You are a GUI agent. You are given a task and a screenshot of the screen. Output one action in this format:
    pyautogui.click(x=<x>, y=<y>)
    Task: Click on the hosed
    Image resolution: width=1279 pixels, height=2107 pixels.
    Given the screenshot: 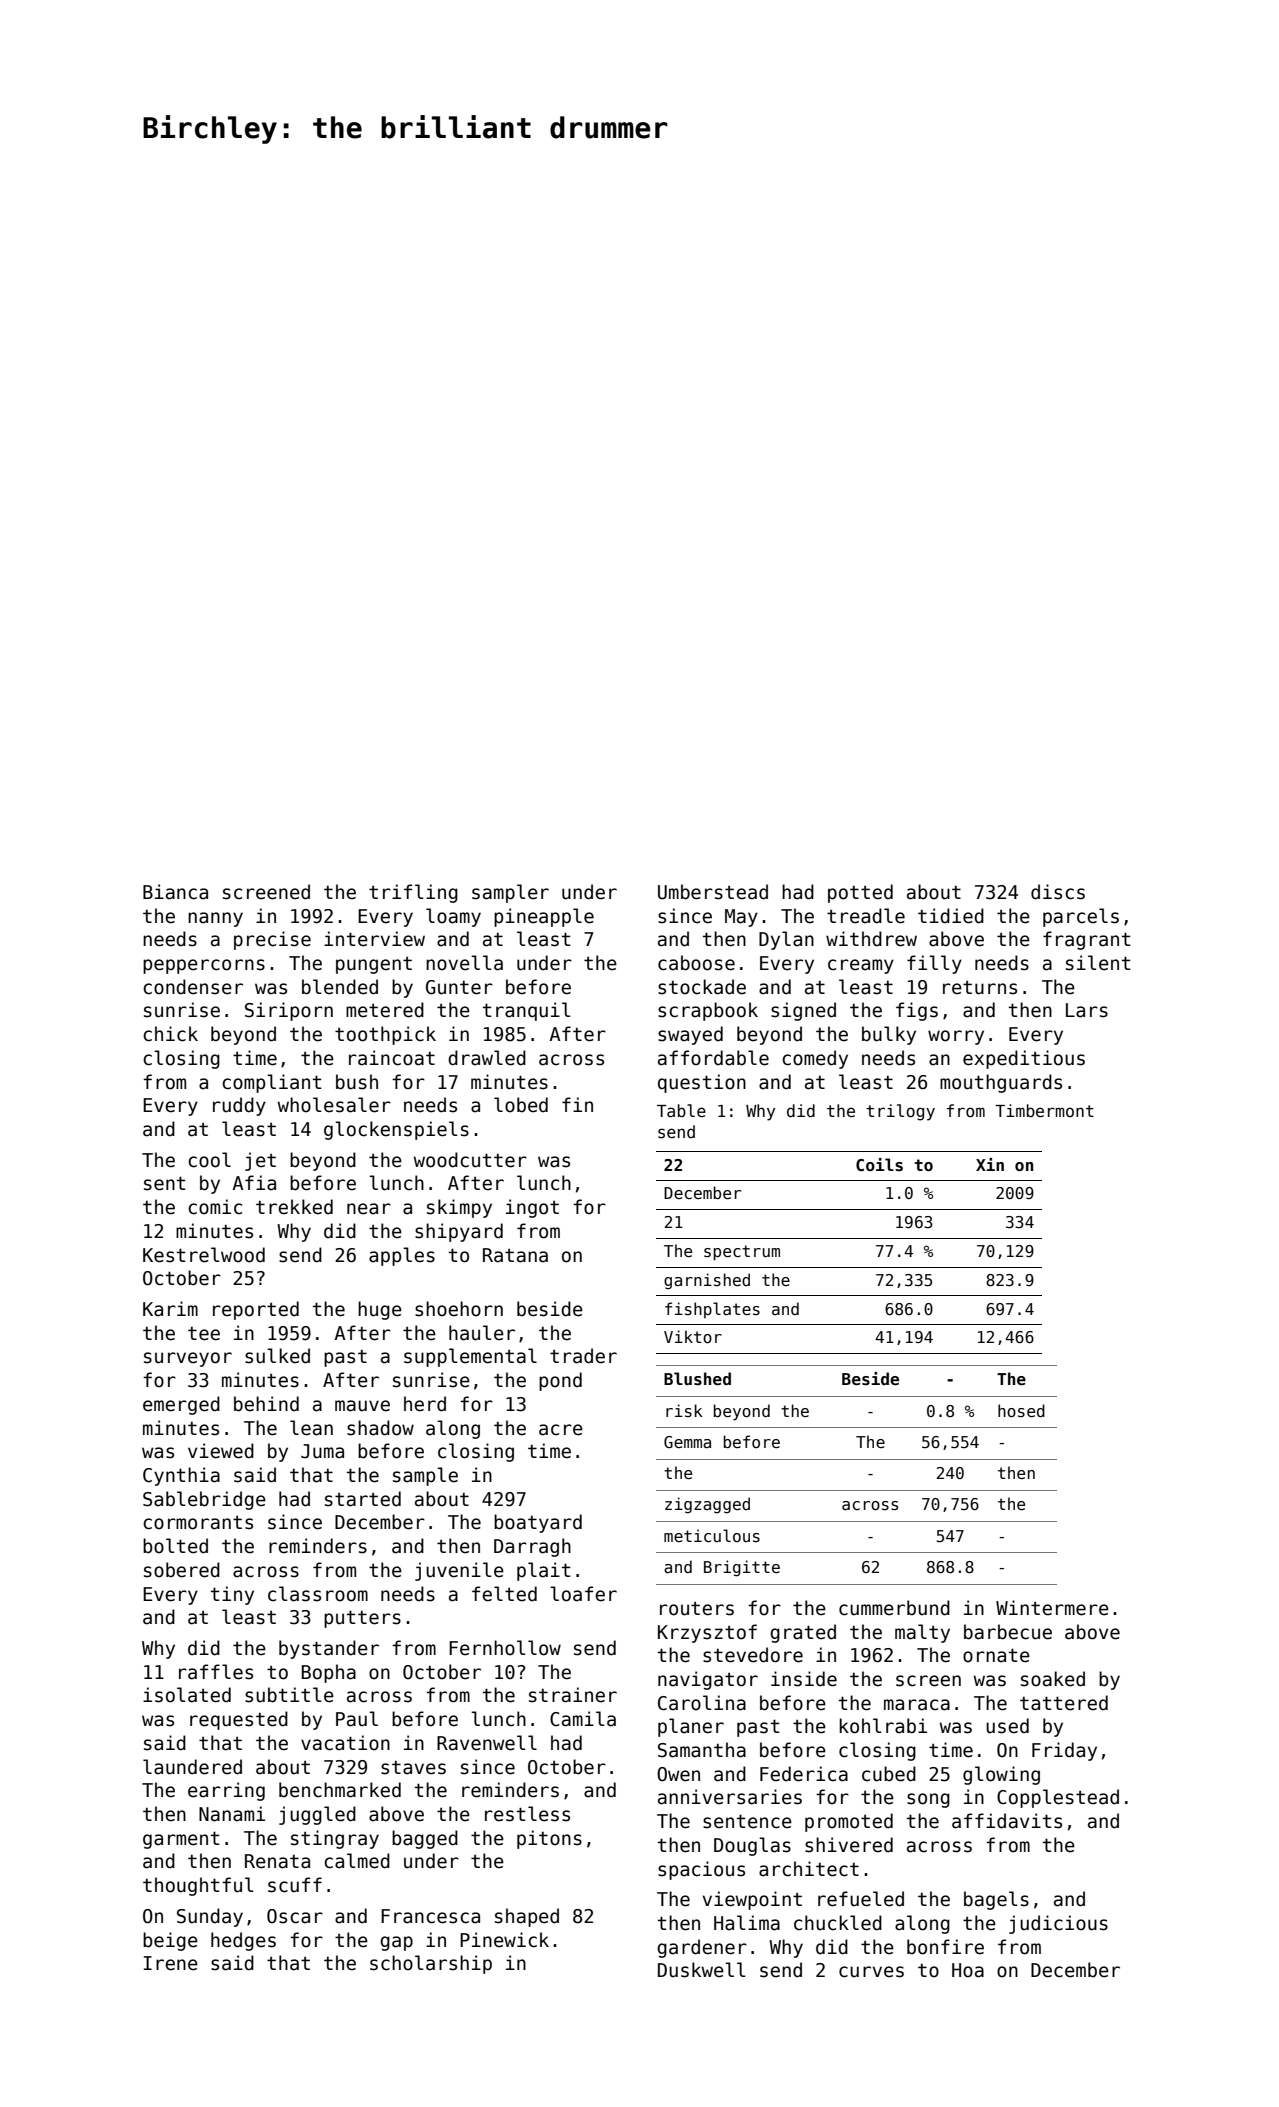 What is the action you would take?
    pyautogui.click(x=1021, y=1410)
